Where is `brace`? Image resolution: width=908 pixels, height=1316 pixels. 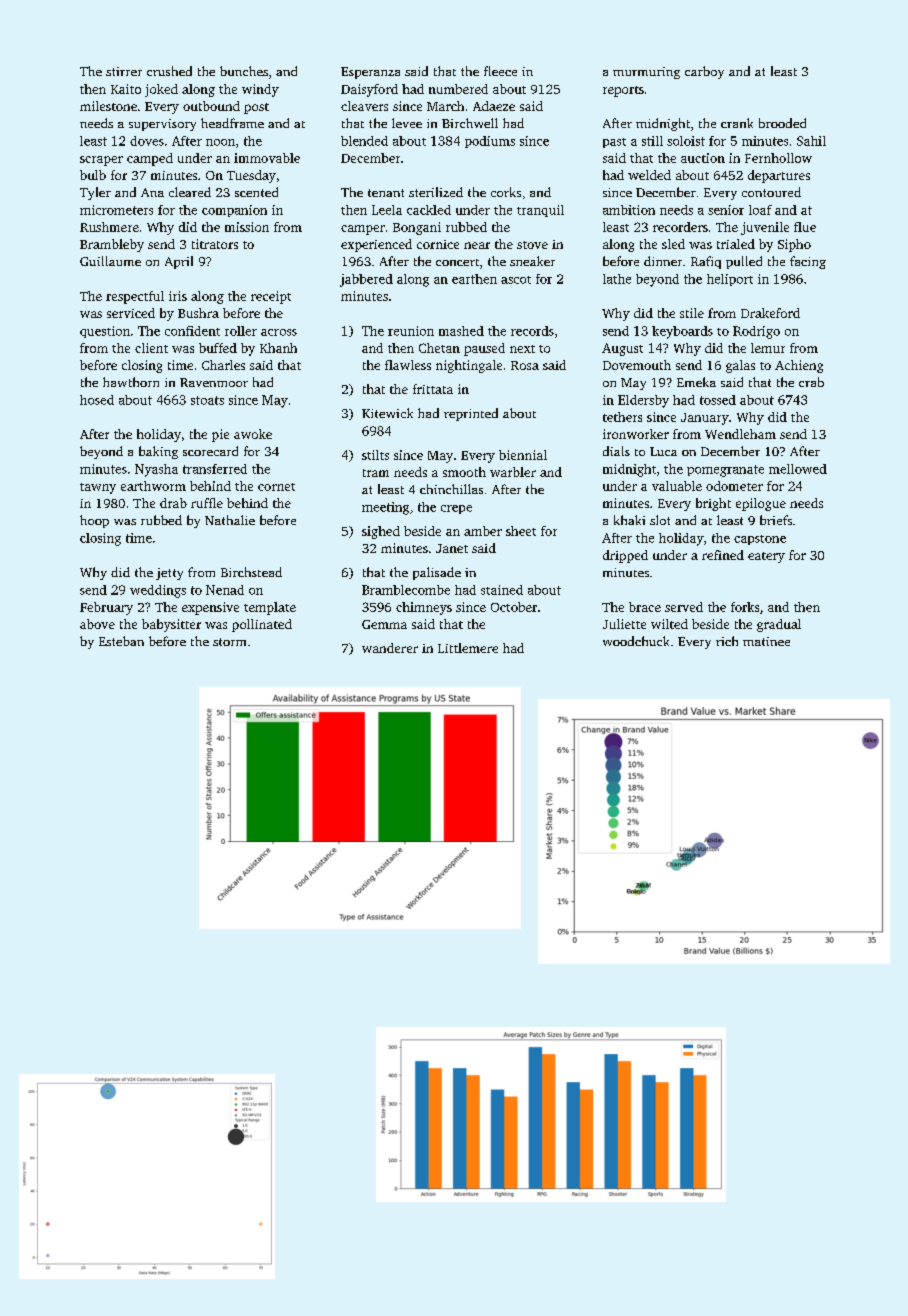
brace is located at coordinates (645, 607).
